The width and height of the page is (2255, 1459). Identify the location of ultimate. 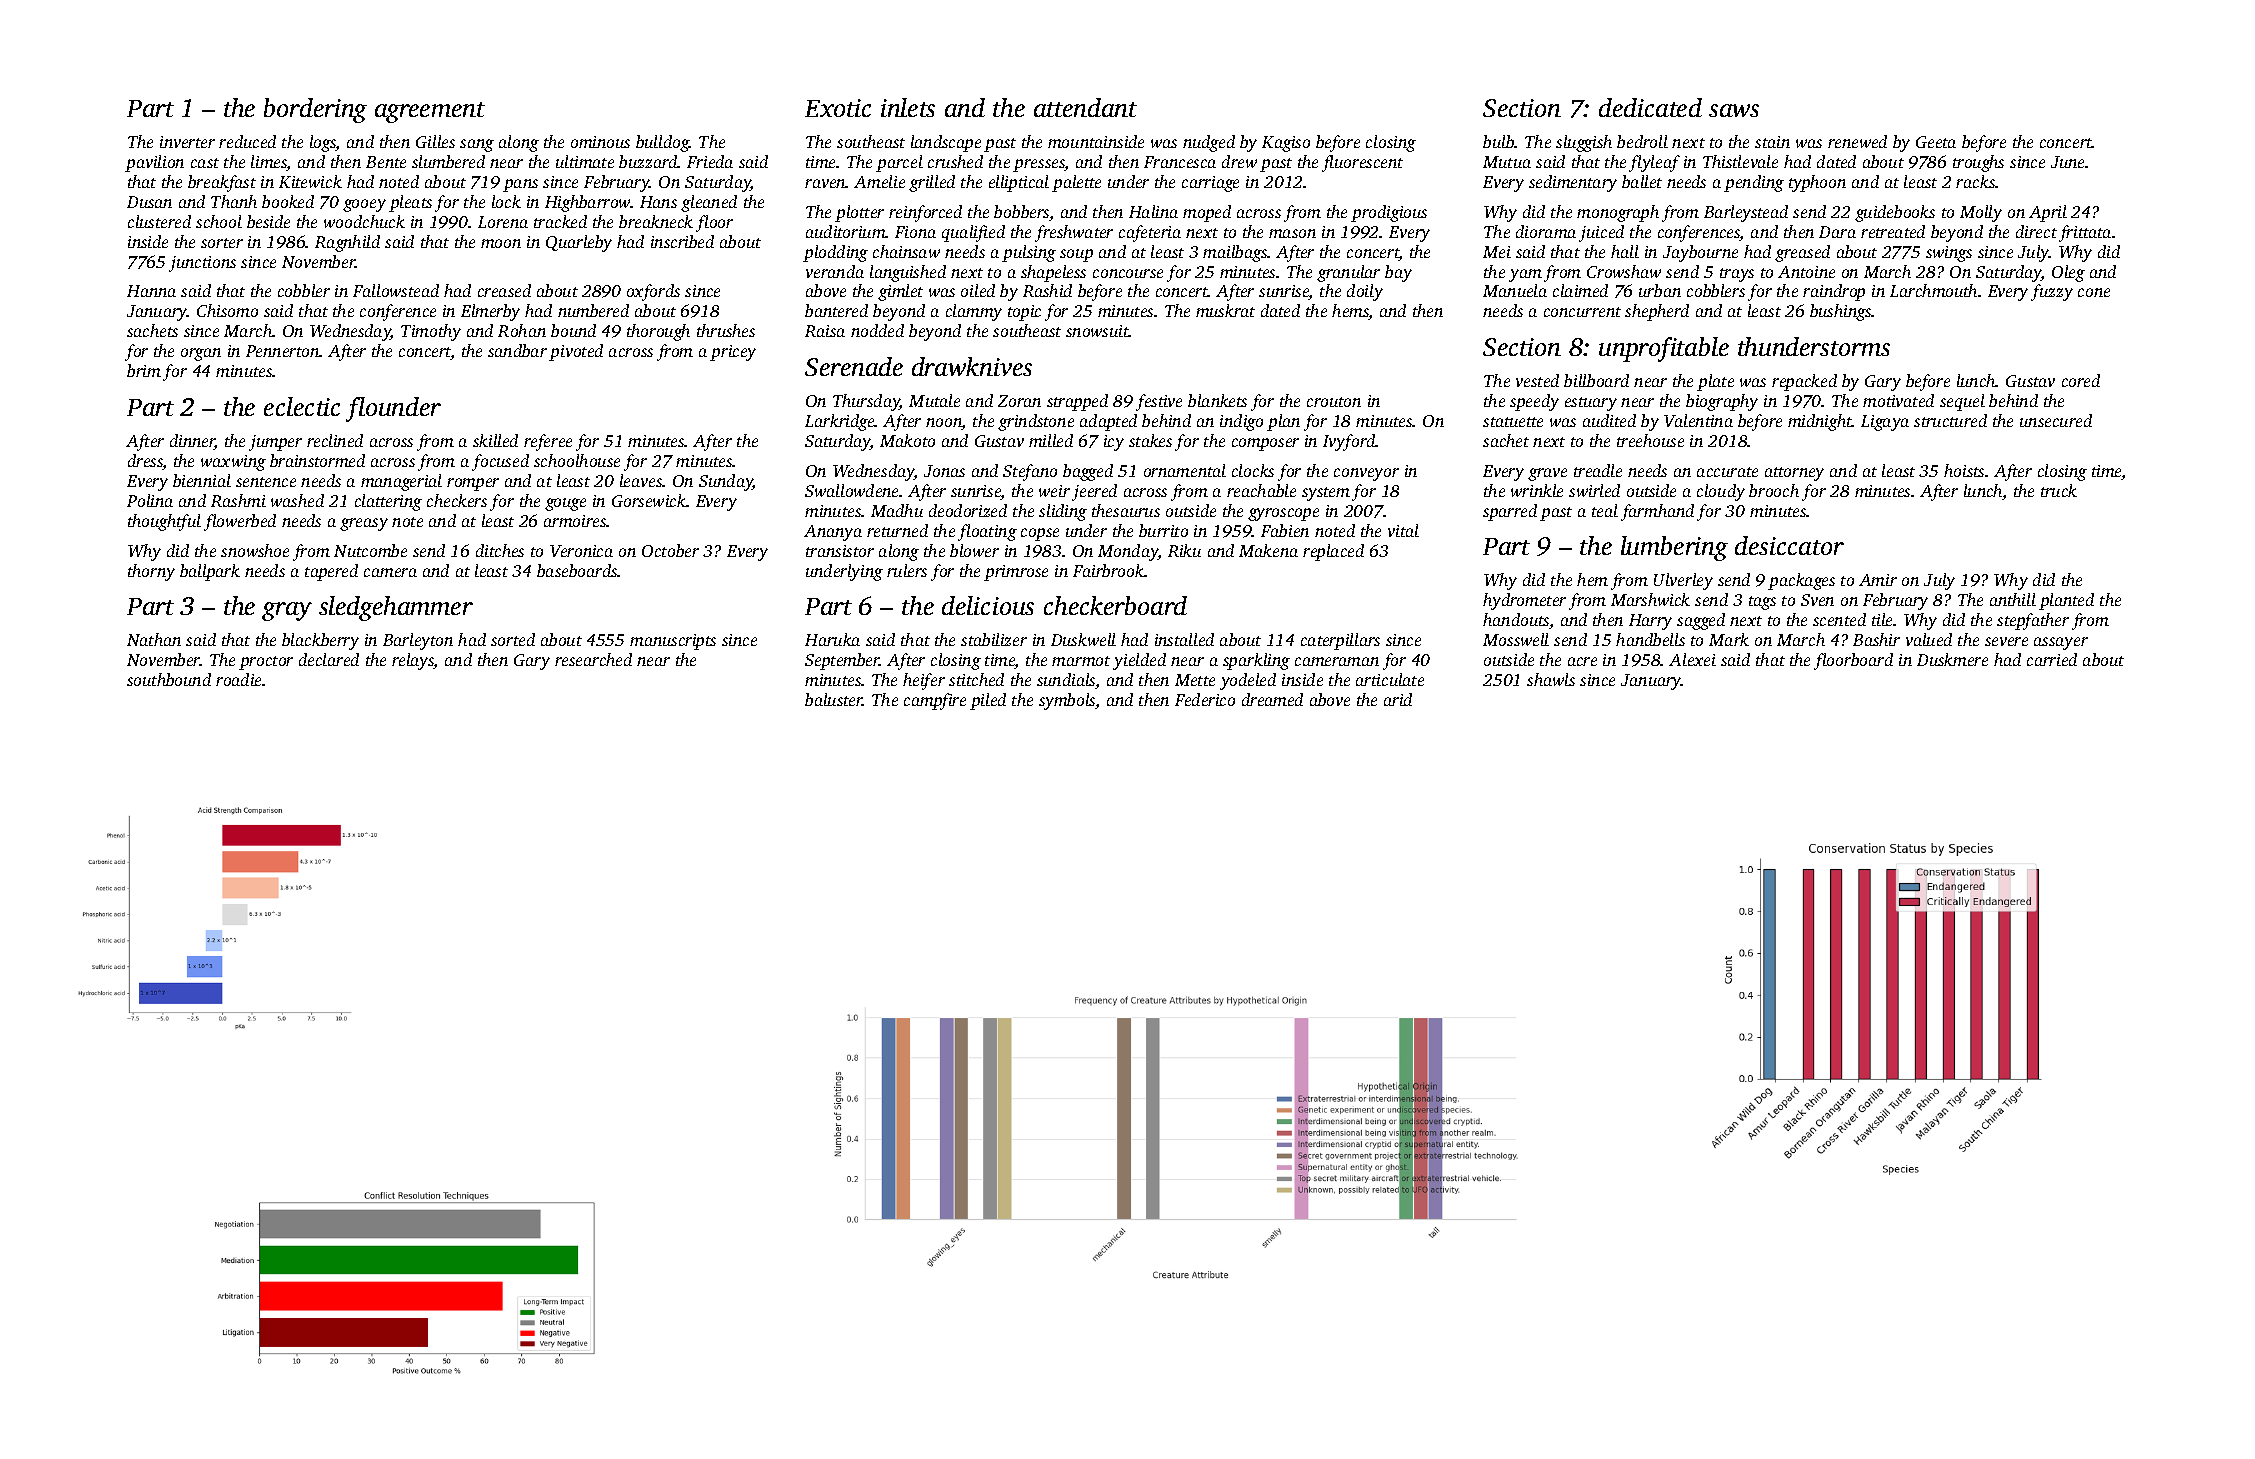
(585, 161).
